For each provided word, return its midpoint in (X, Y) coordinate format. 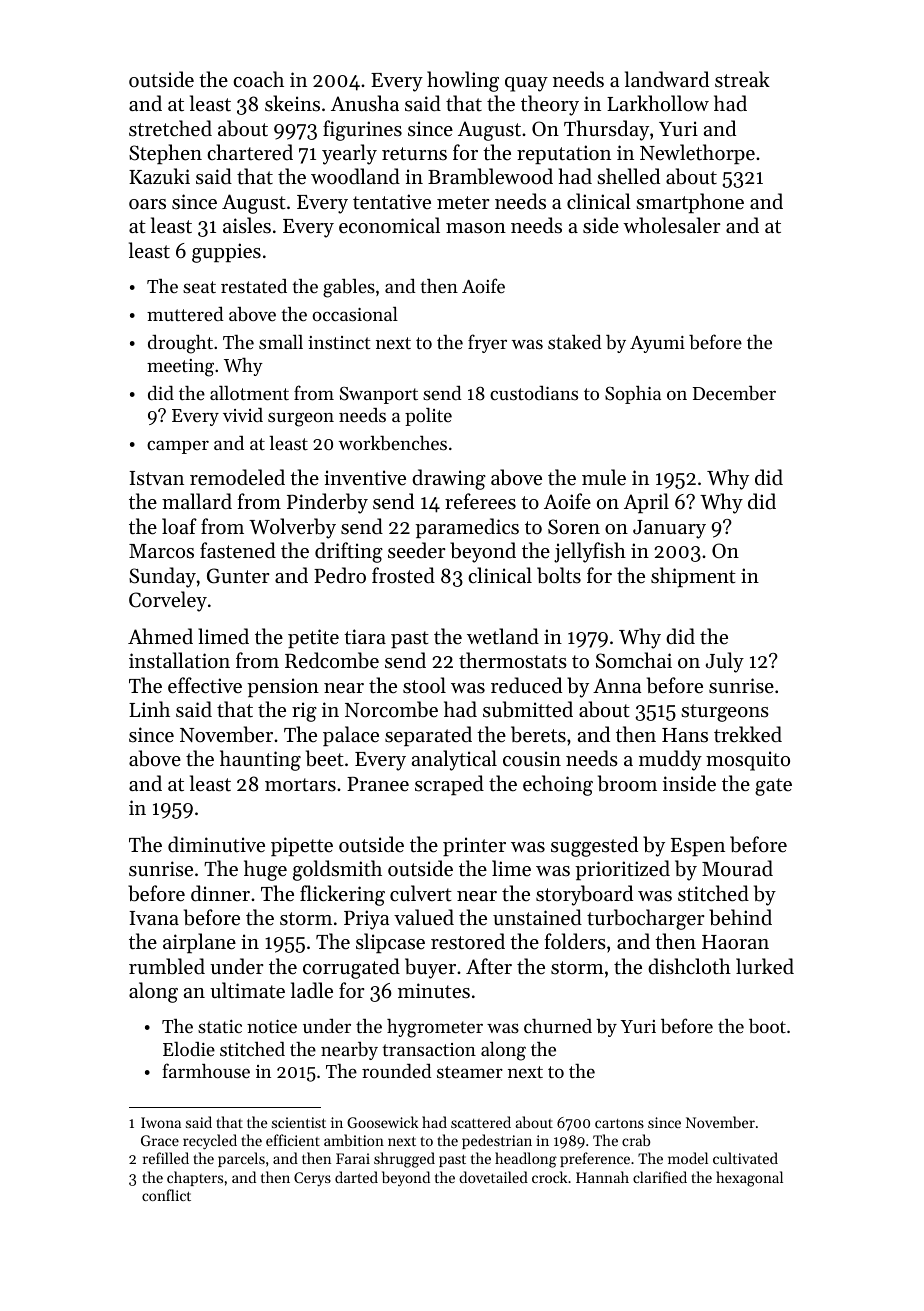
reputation (564, 154)
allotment (249, 393)
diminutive (216, 844)
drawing (449, 479)
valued (424, 917)
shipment (693, 577)
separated (428, 736)
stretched (170, 128)
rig (304, 712)
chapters (195, 1178)
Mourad (737, 868)
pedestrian (497, 1141)
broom (627, 783)
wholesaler (672, 225)
